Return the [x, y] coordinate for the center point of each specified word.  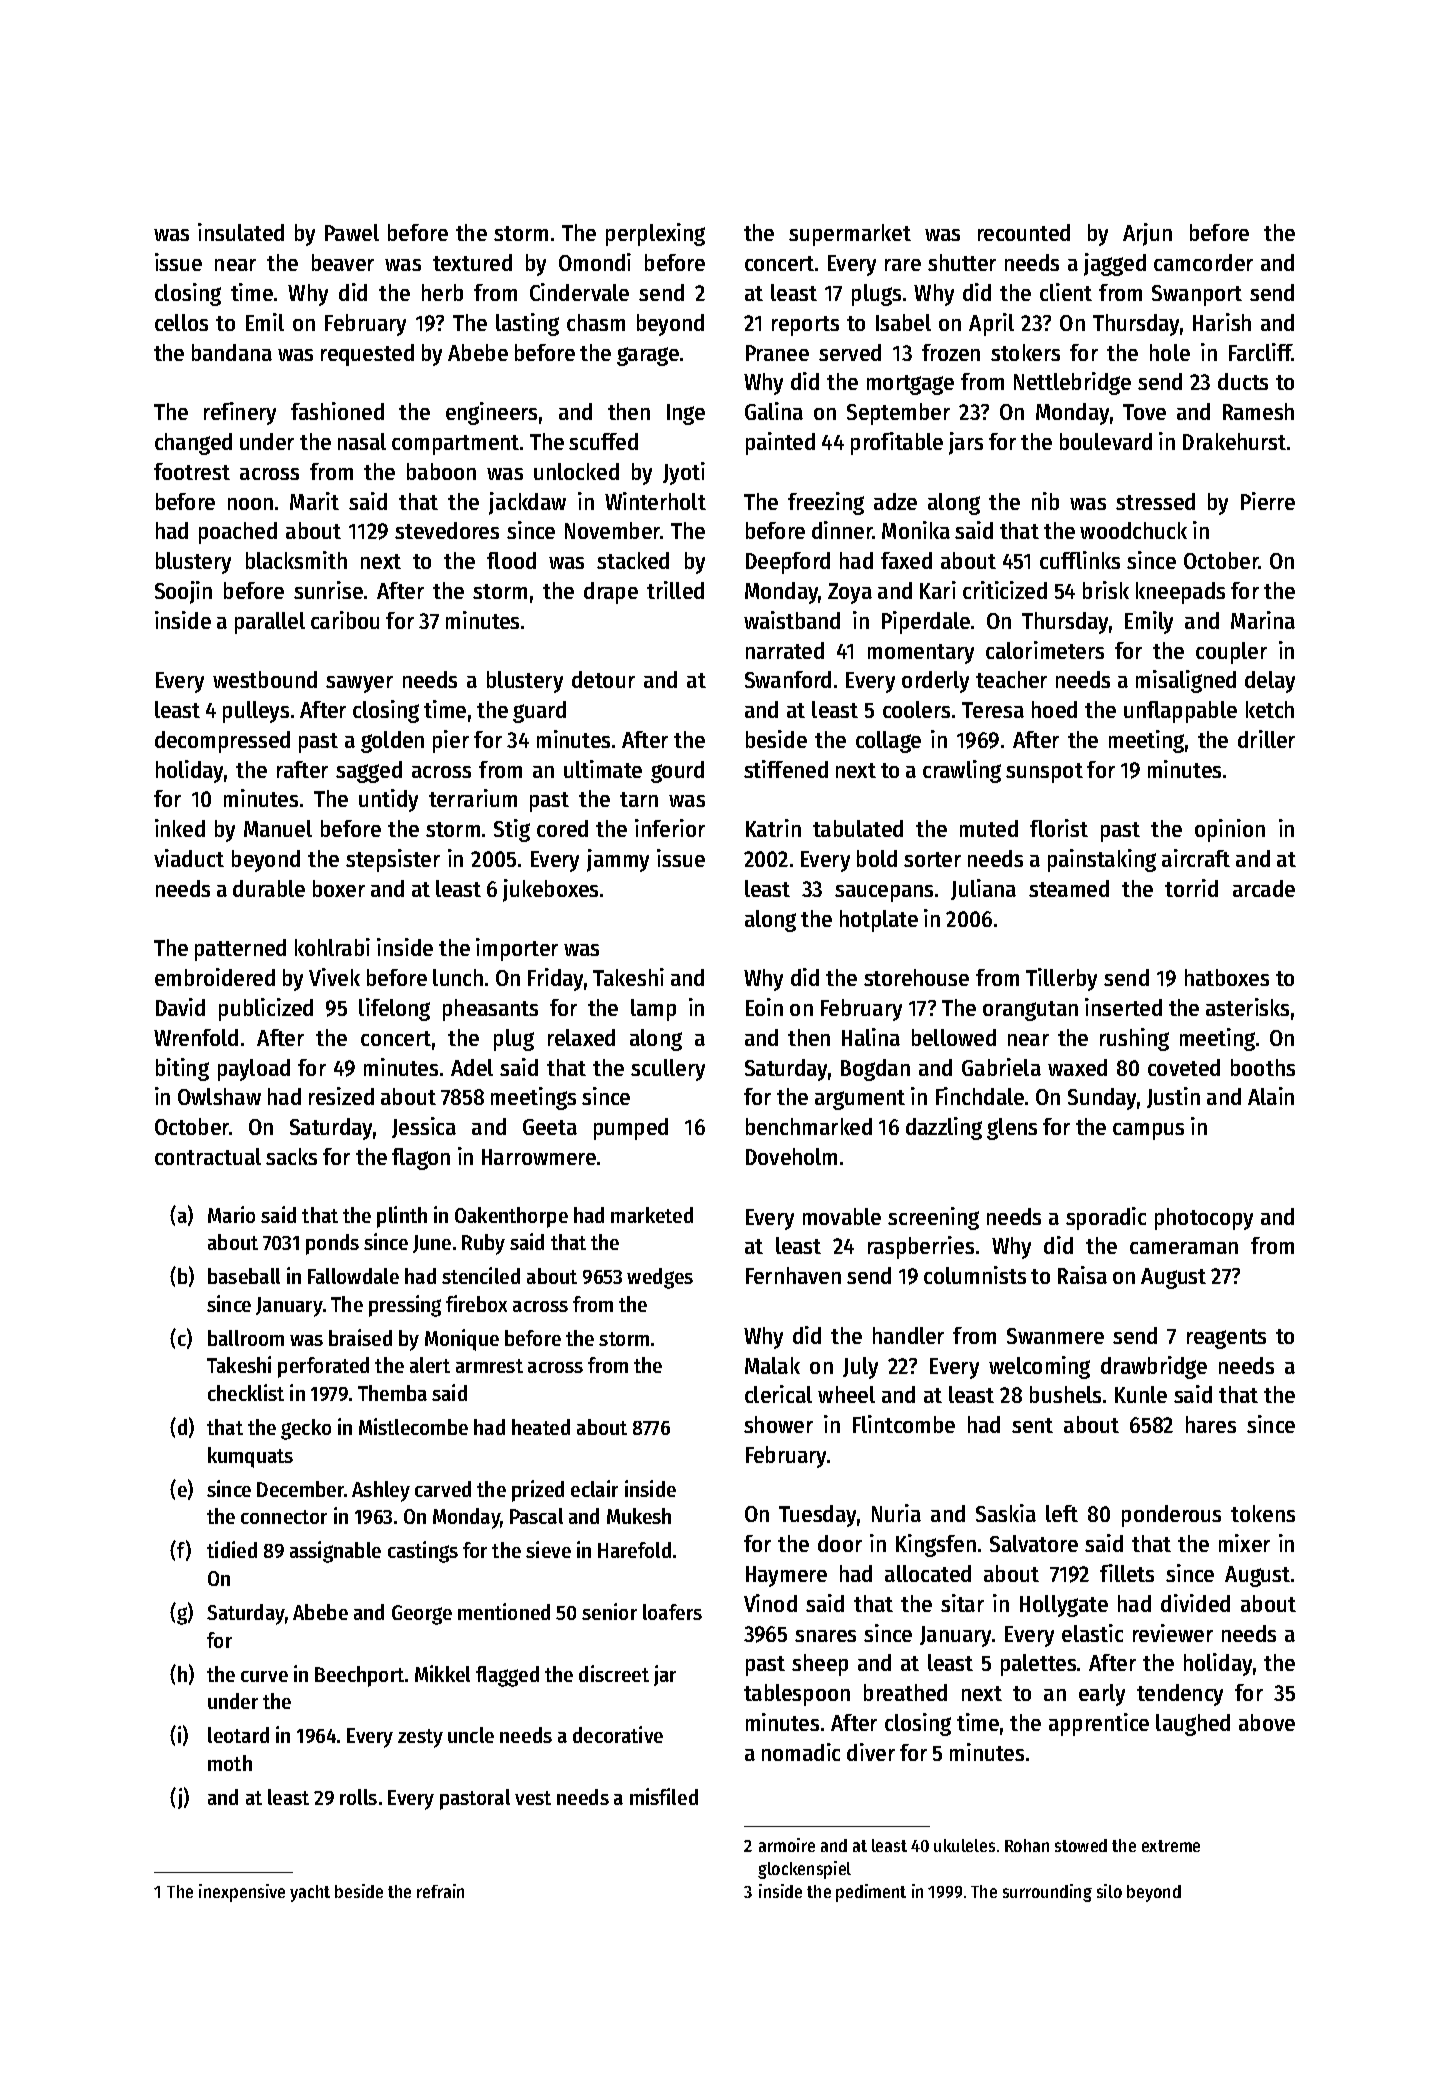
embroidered [215, 977]
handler [908, 1335]
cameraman [1184, 1248]
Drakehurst [1234, 441]
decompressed [222, 742]
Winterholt [655, 501]
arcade [1264, 888]
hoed [1054, 709]
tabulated [858, 828]
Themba [392, 1393]
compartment [455, 445]
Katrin [773, 828]
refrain [440, 1891]
